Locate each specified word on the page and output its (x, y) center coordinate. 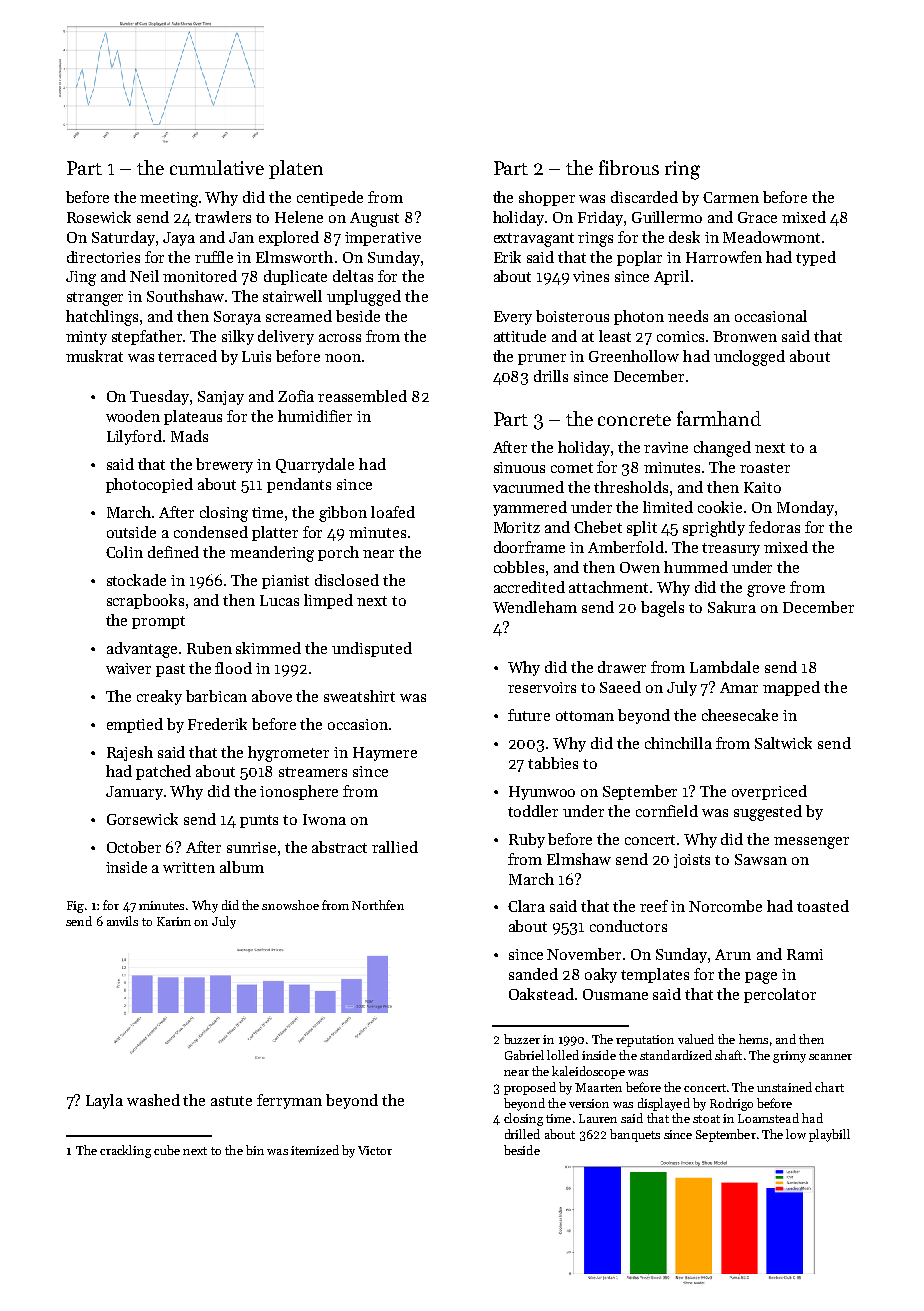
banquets (635, 1135)
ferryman (289, 1101)
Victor (375, 1150)
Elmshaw (579, 859)
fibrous (629, 167)
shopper (547, 198)
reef (654, 906)
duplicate (295, 277)
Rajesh (130, 753)
